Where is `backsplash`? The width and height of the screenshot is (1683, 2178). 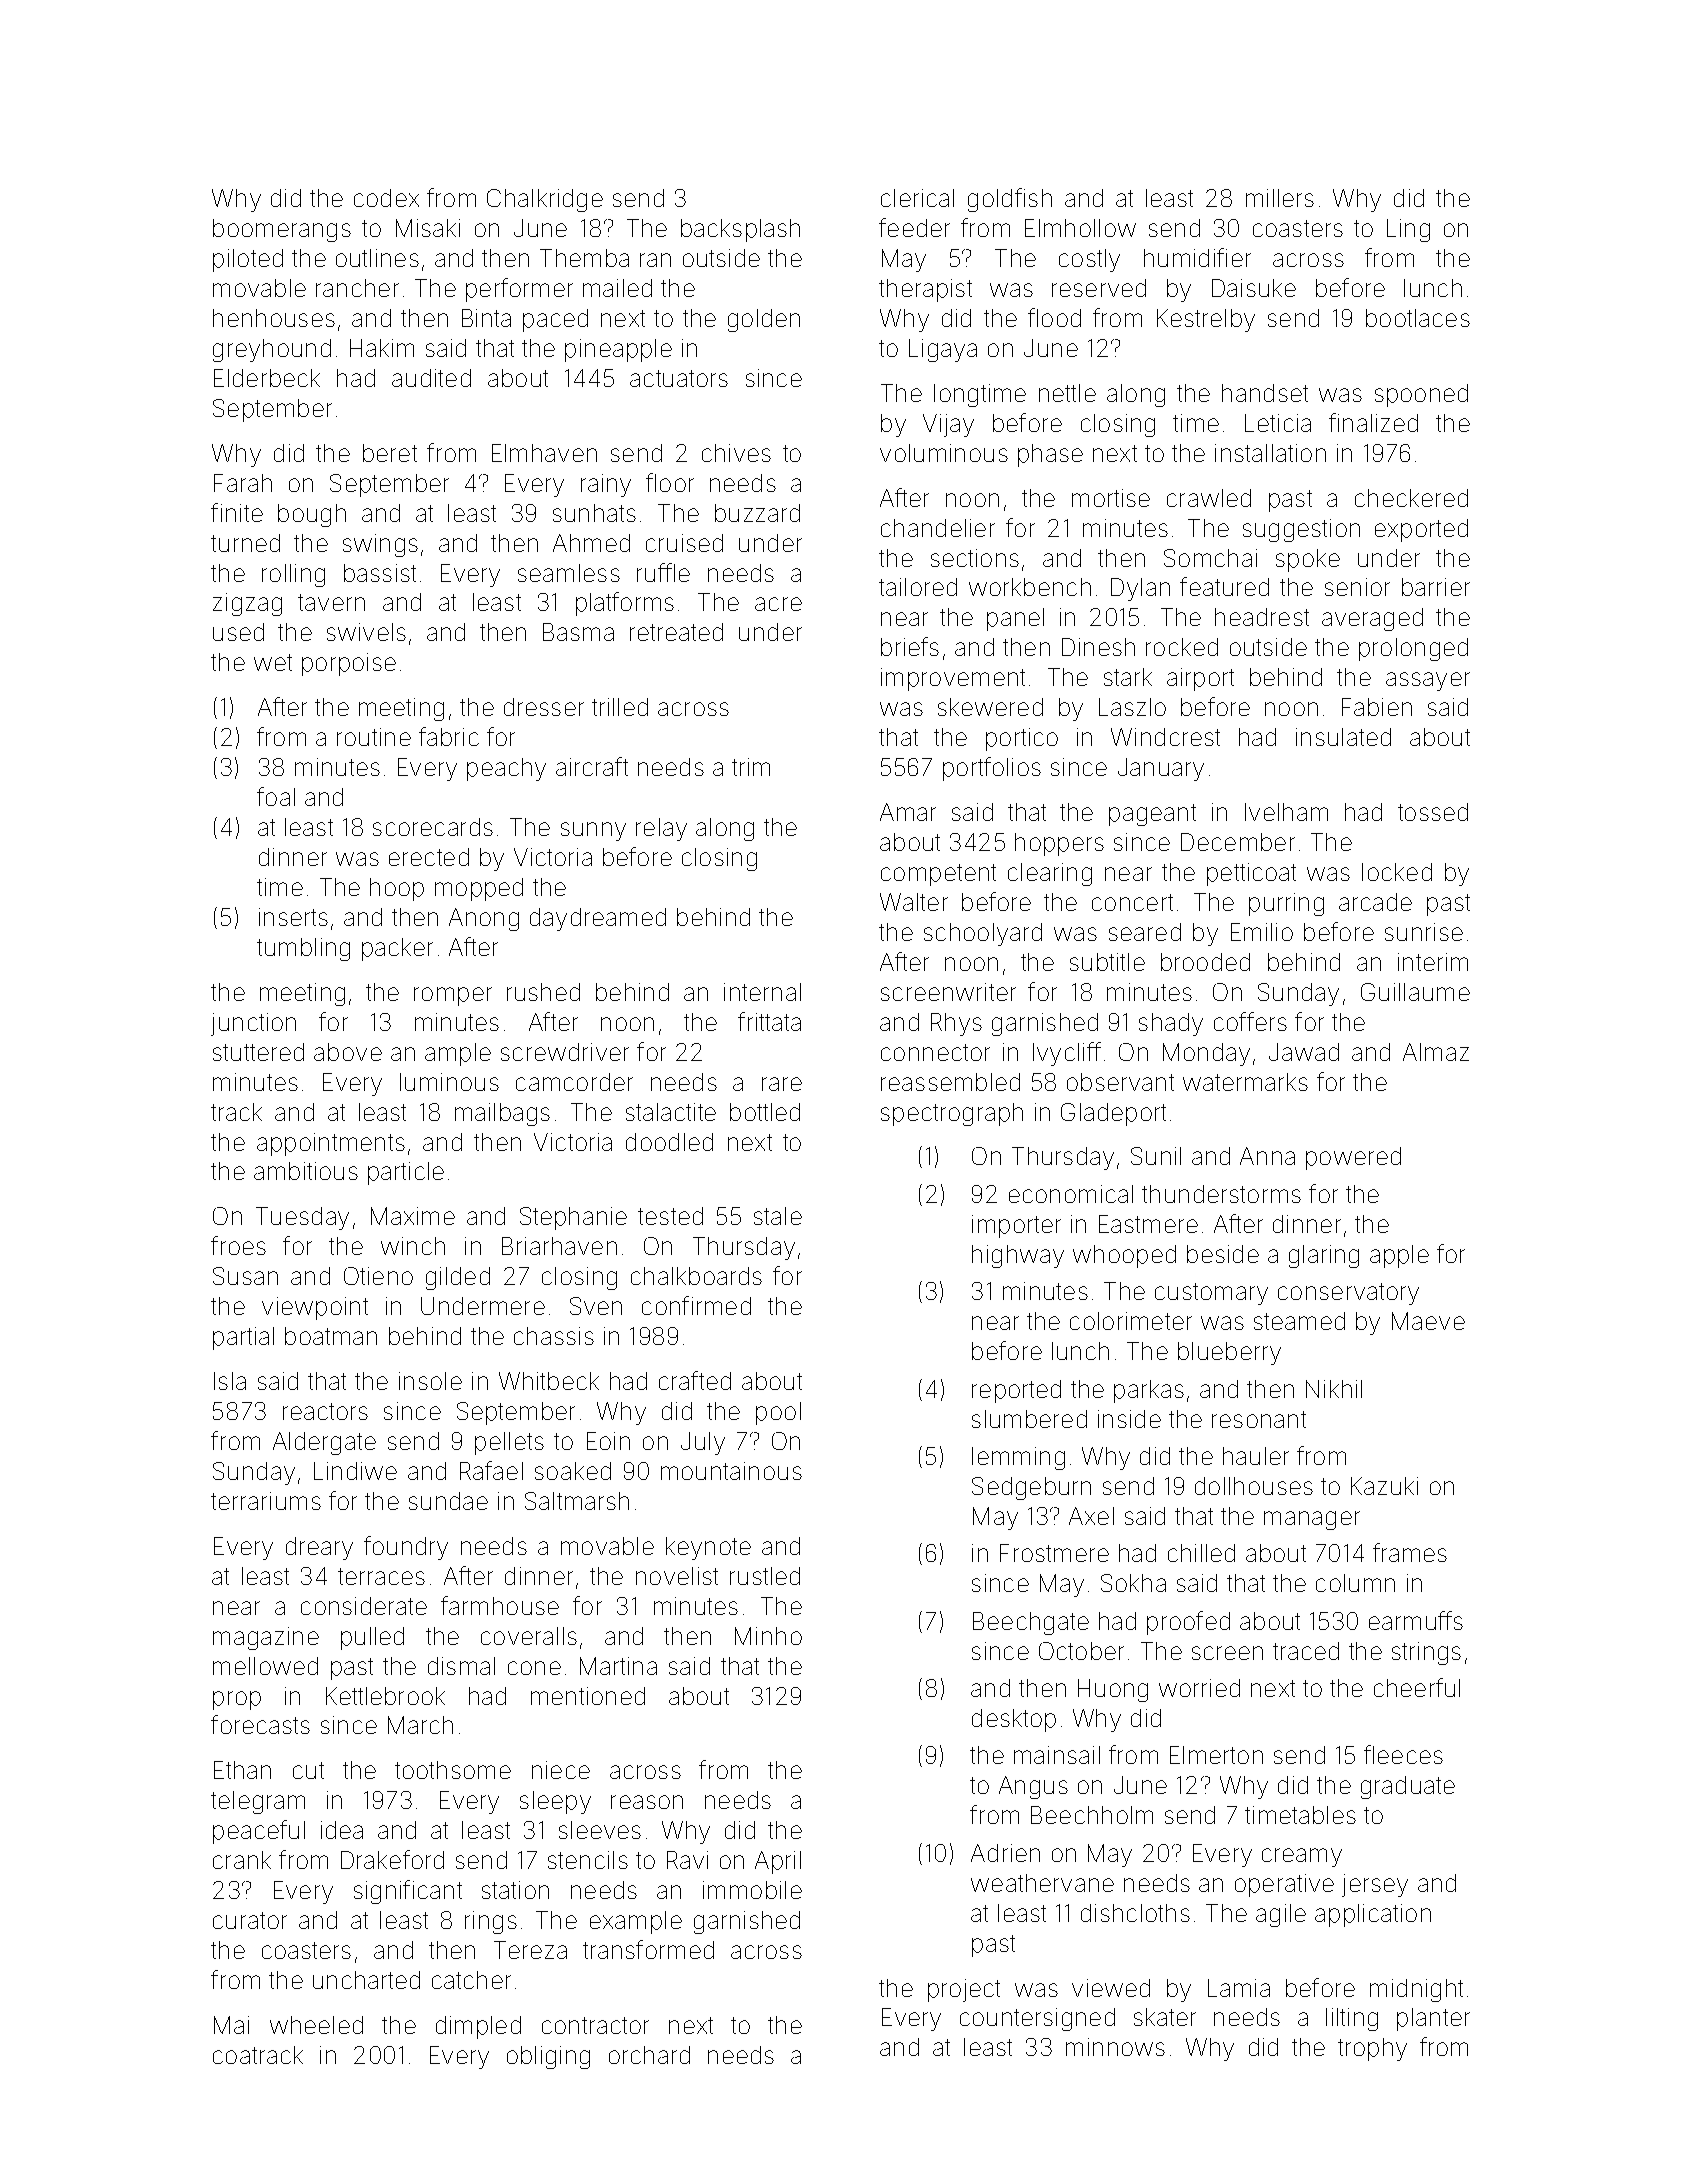
backsplash is located at coordinates (740, 230).
